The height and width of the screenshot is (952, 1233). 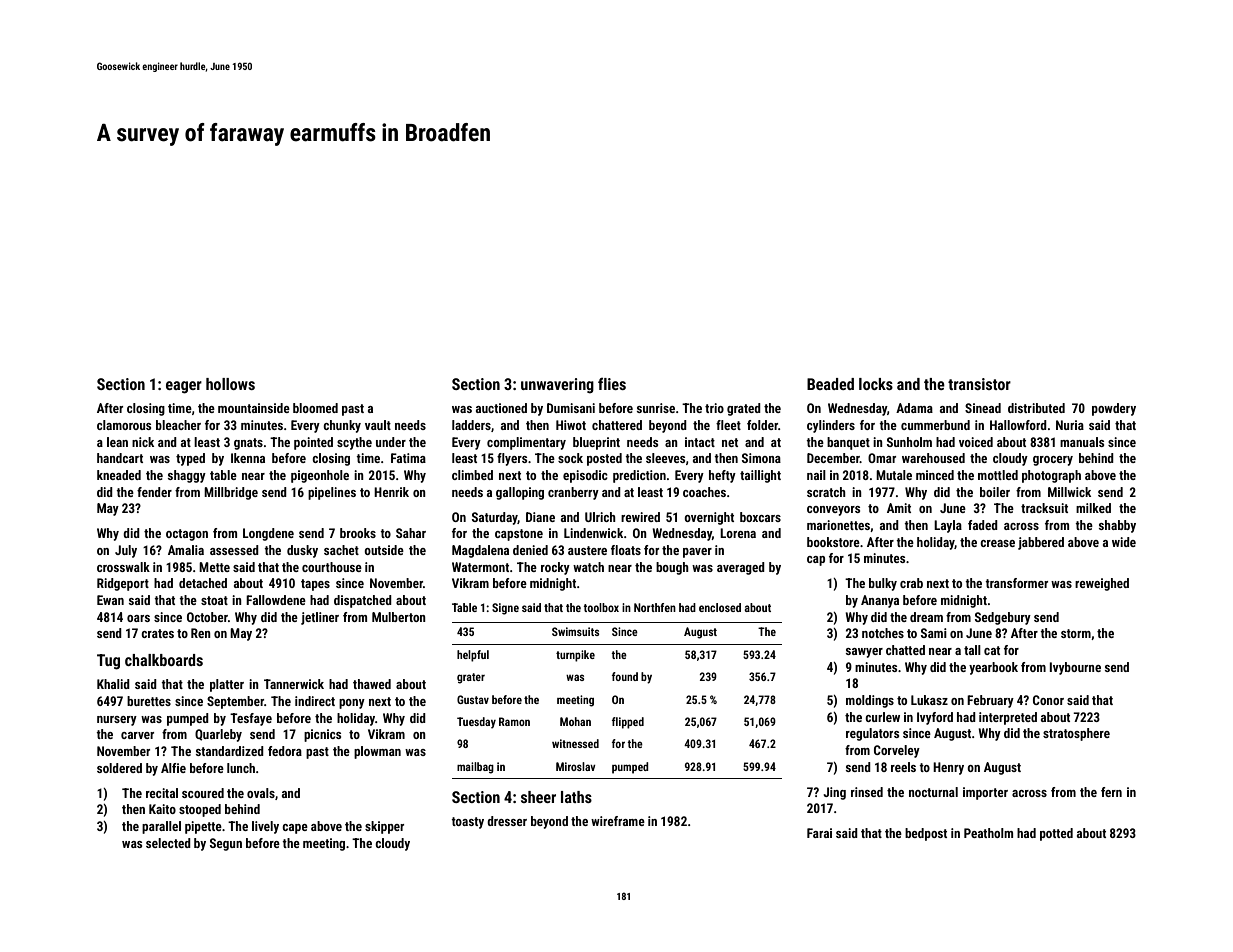 I want to click on Segun, so click(x=226, y=844).
